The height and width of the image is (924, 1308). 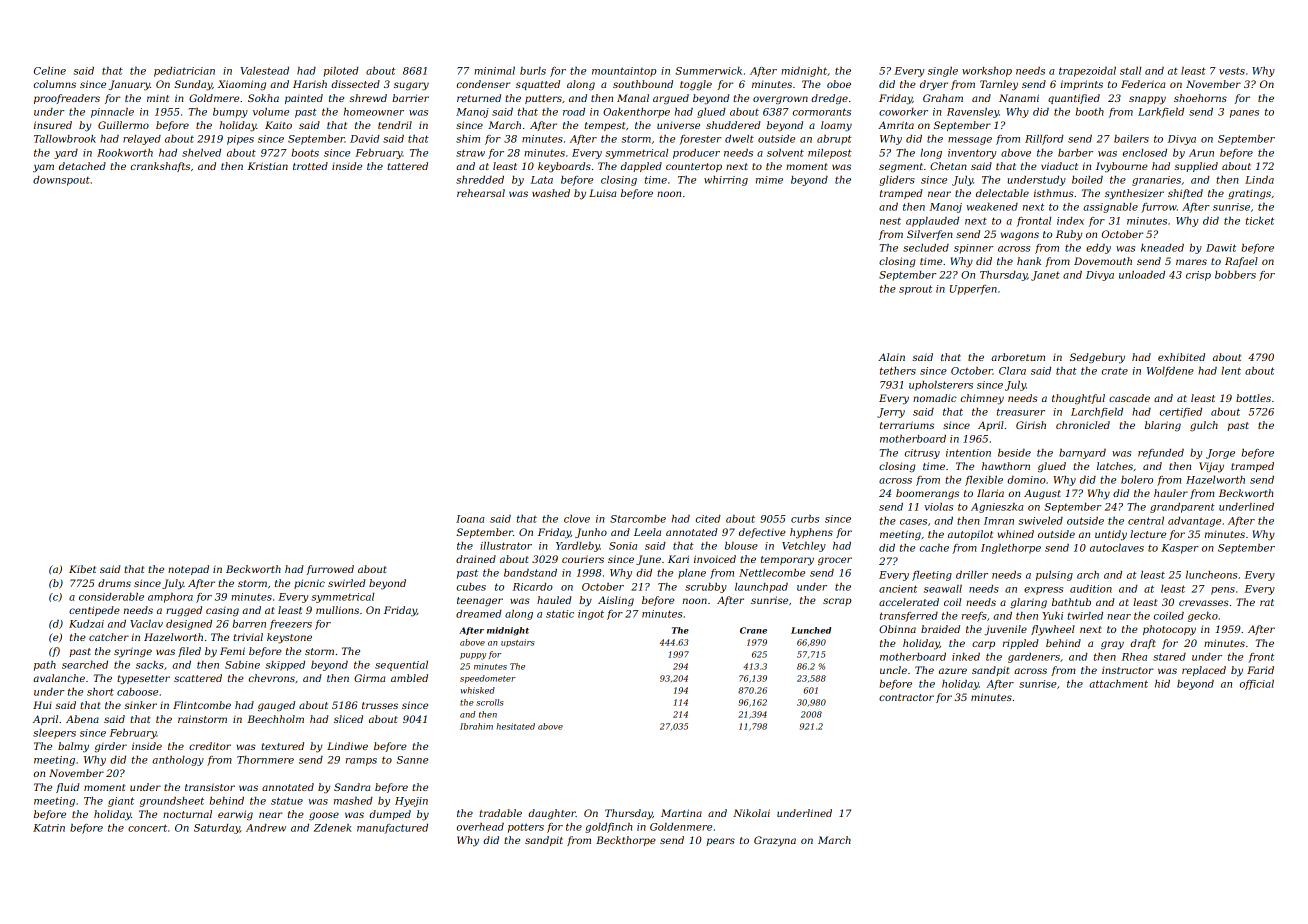 What do you see at coordinates (973, 290) in the image?
I see `Upperfen` at bounding box center [973, 290].
